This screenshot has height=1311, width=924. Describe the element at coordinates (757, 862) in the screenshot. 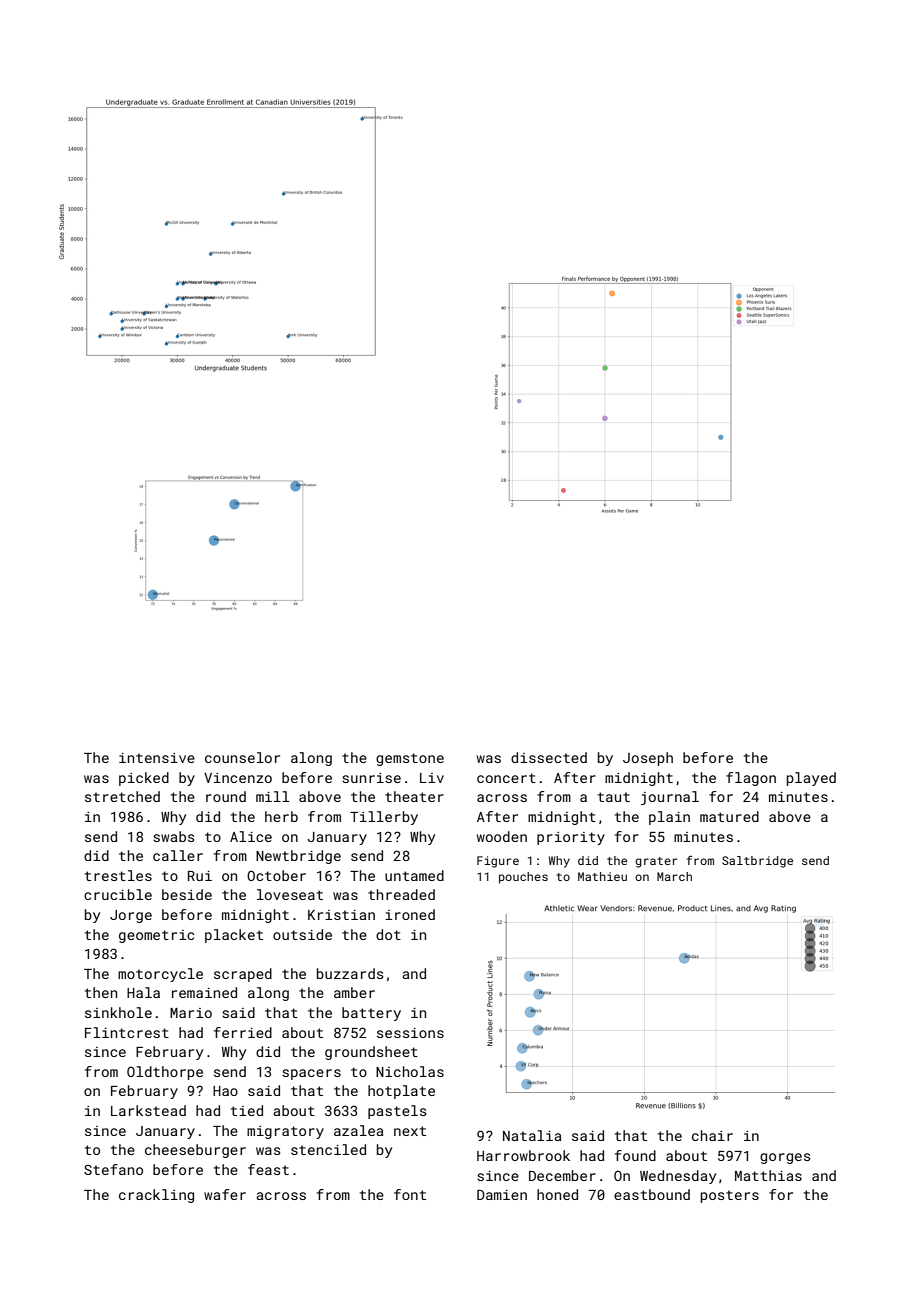

I see `Saltbridge` at that location.
